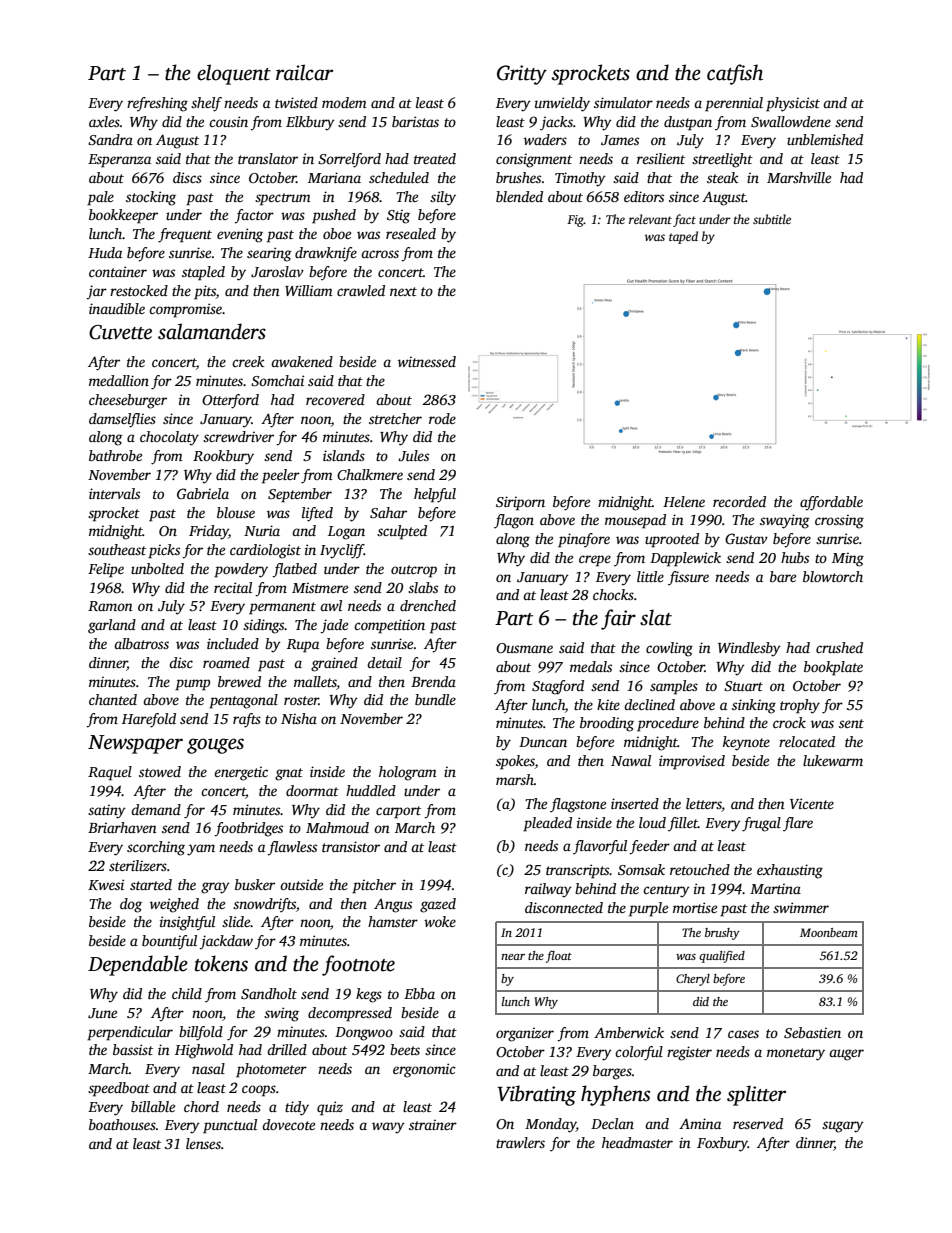 The image size is (952, 1233). What do you see at coordinates (825, 139) in the screenshot?
I see `unblemished` at bounding box center [825, 139].
